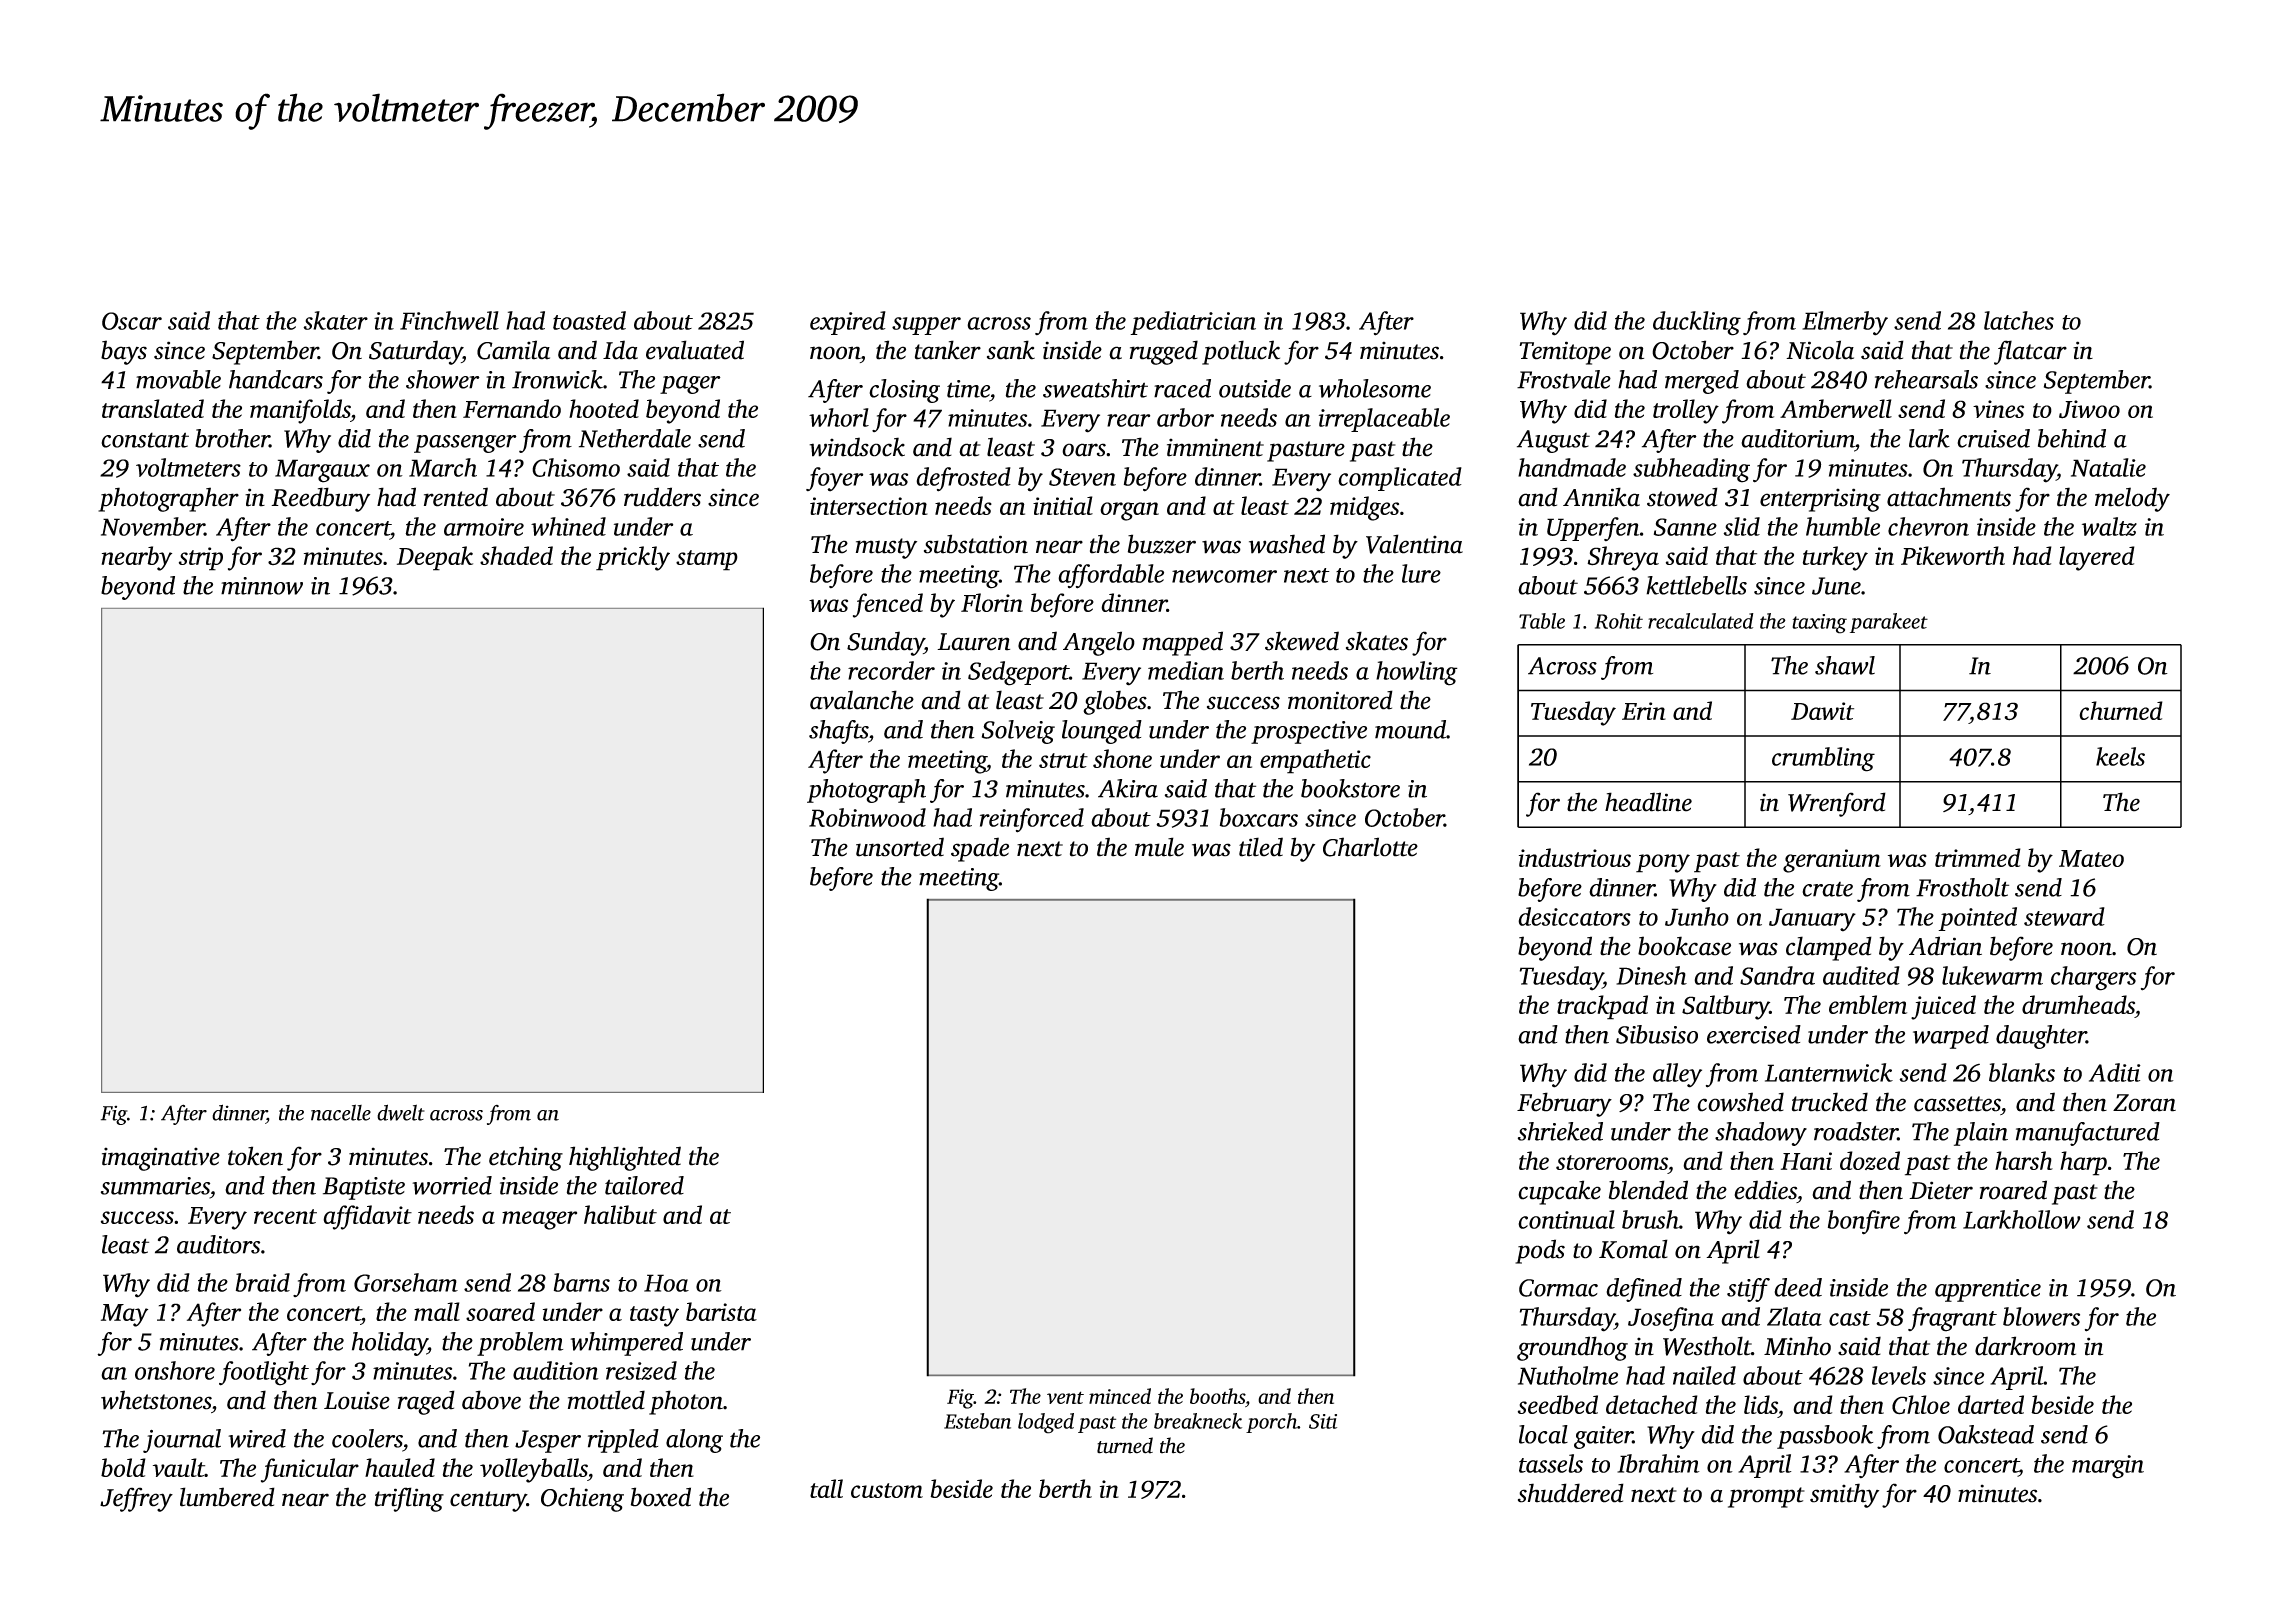 The image size is (2282, 1614). Describe the element at coordinates (2108, 1467) in the screenshot. I see `margin` at that location.
